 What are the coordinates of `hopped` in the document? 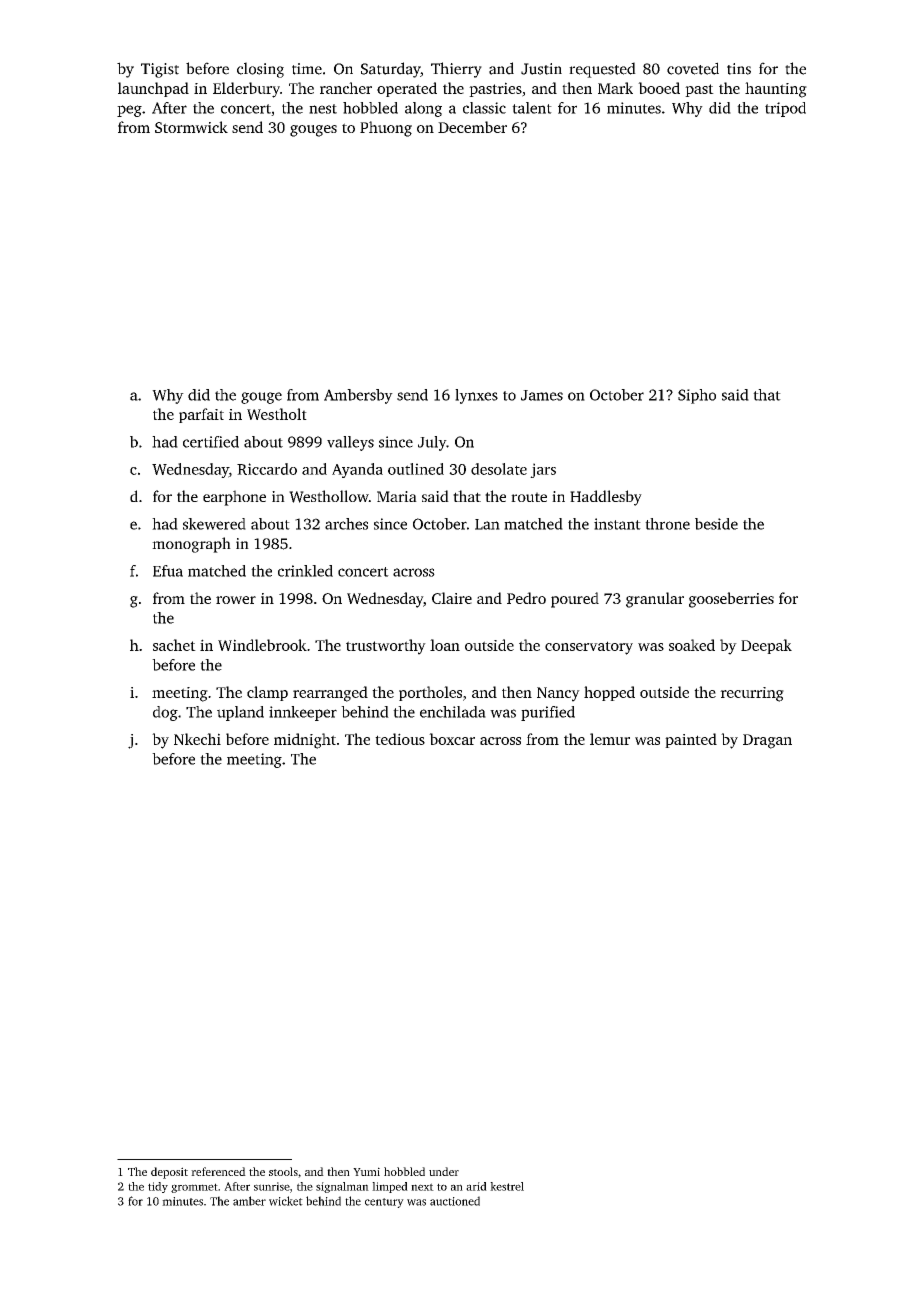 It's located at (609, 693).
